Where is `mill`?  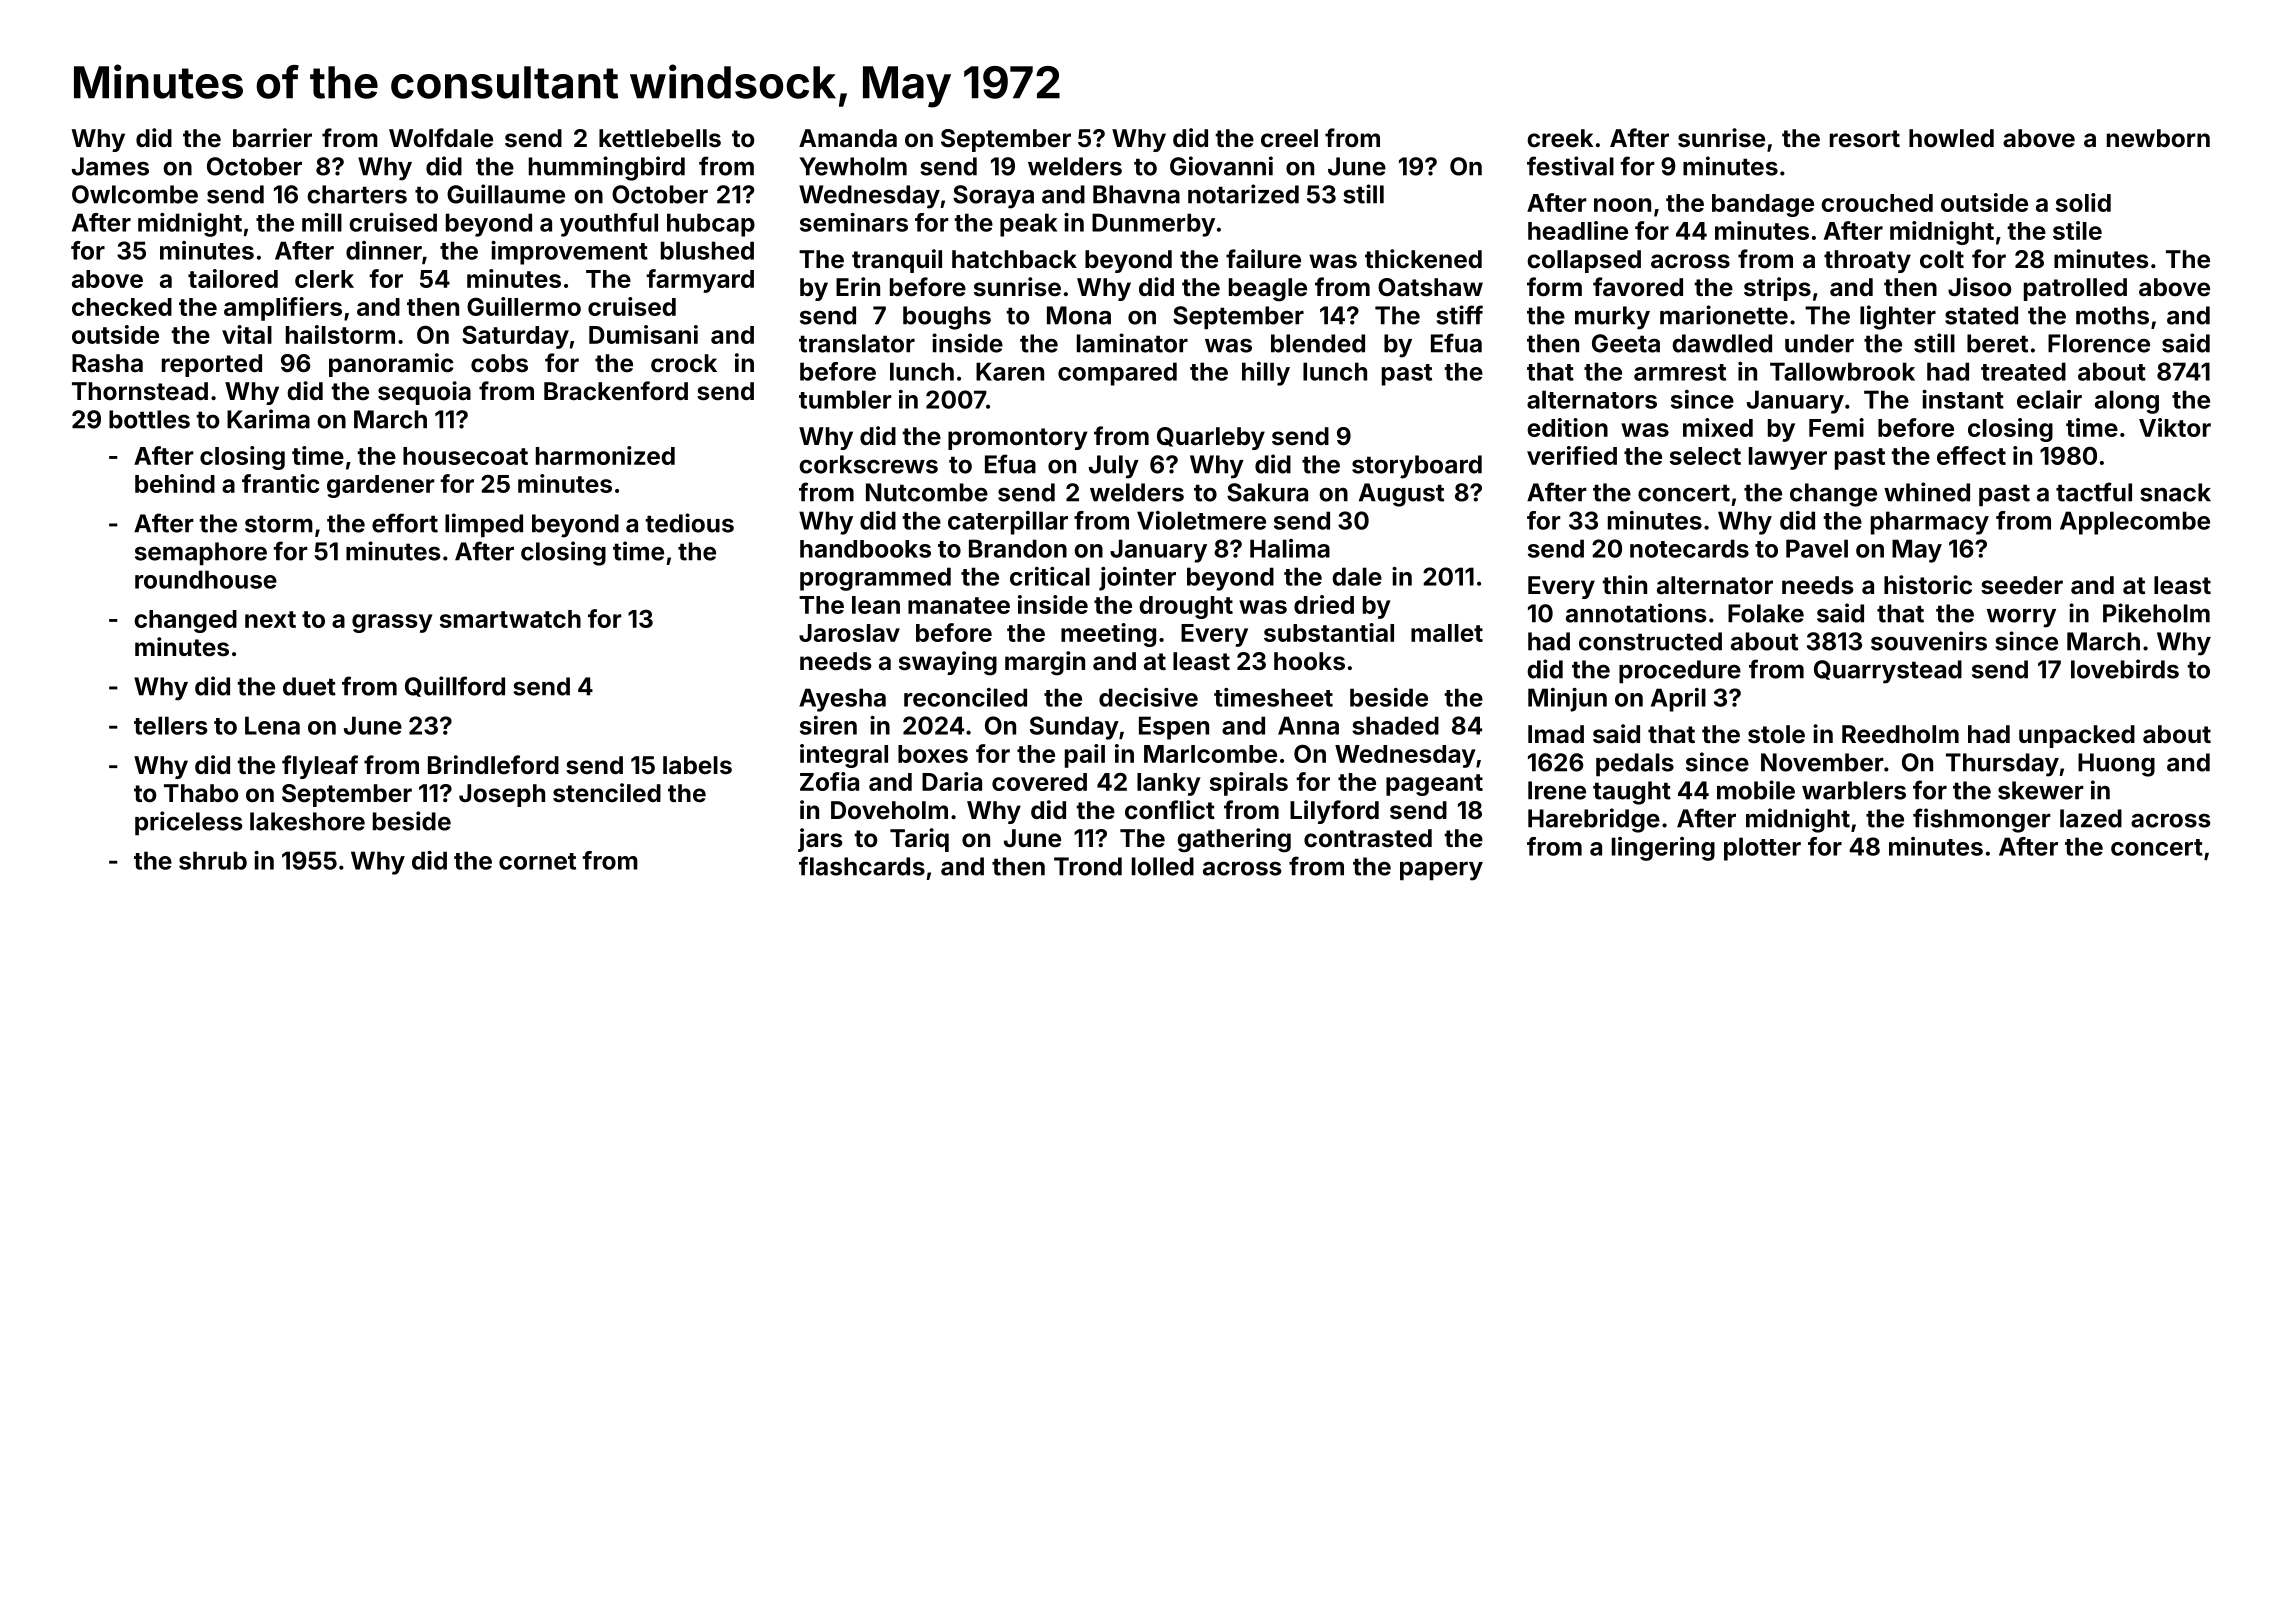
mill is located at coordinates (322, 222).
